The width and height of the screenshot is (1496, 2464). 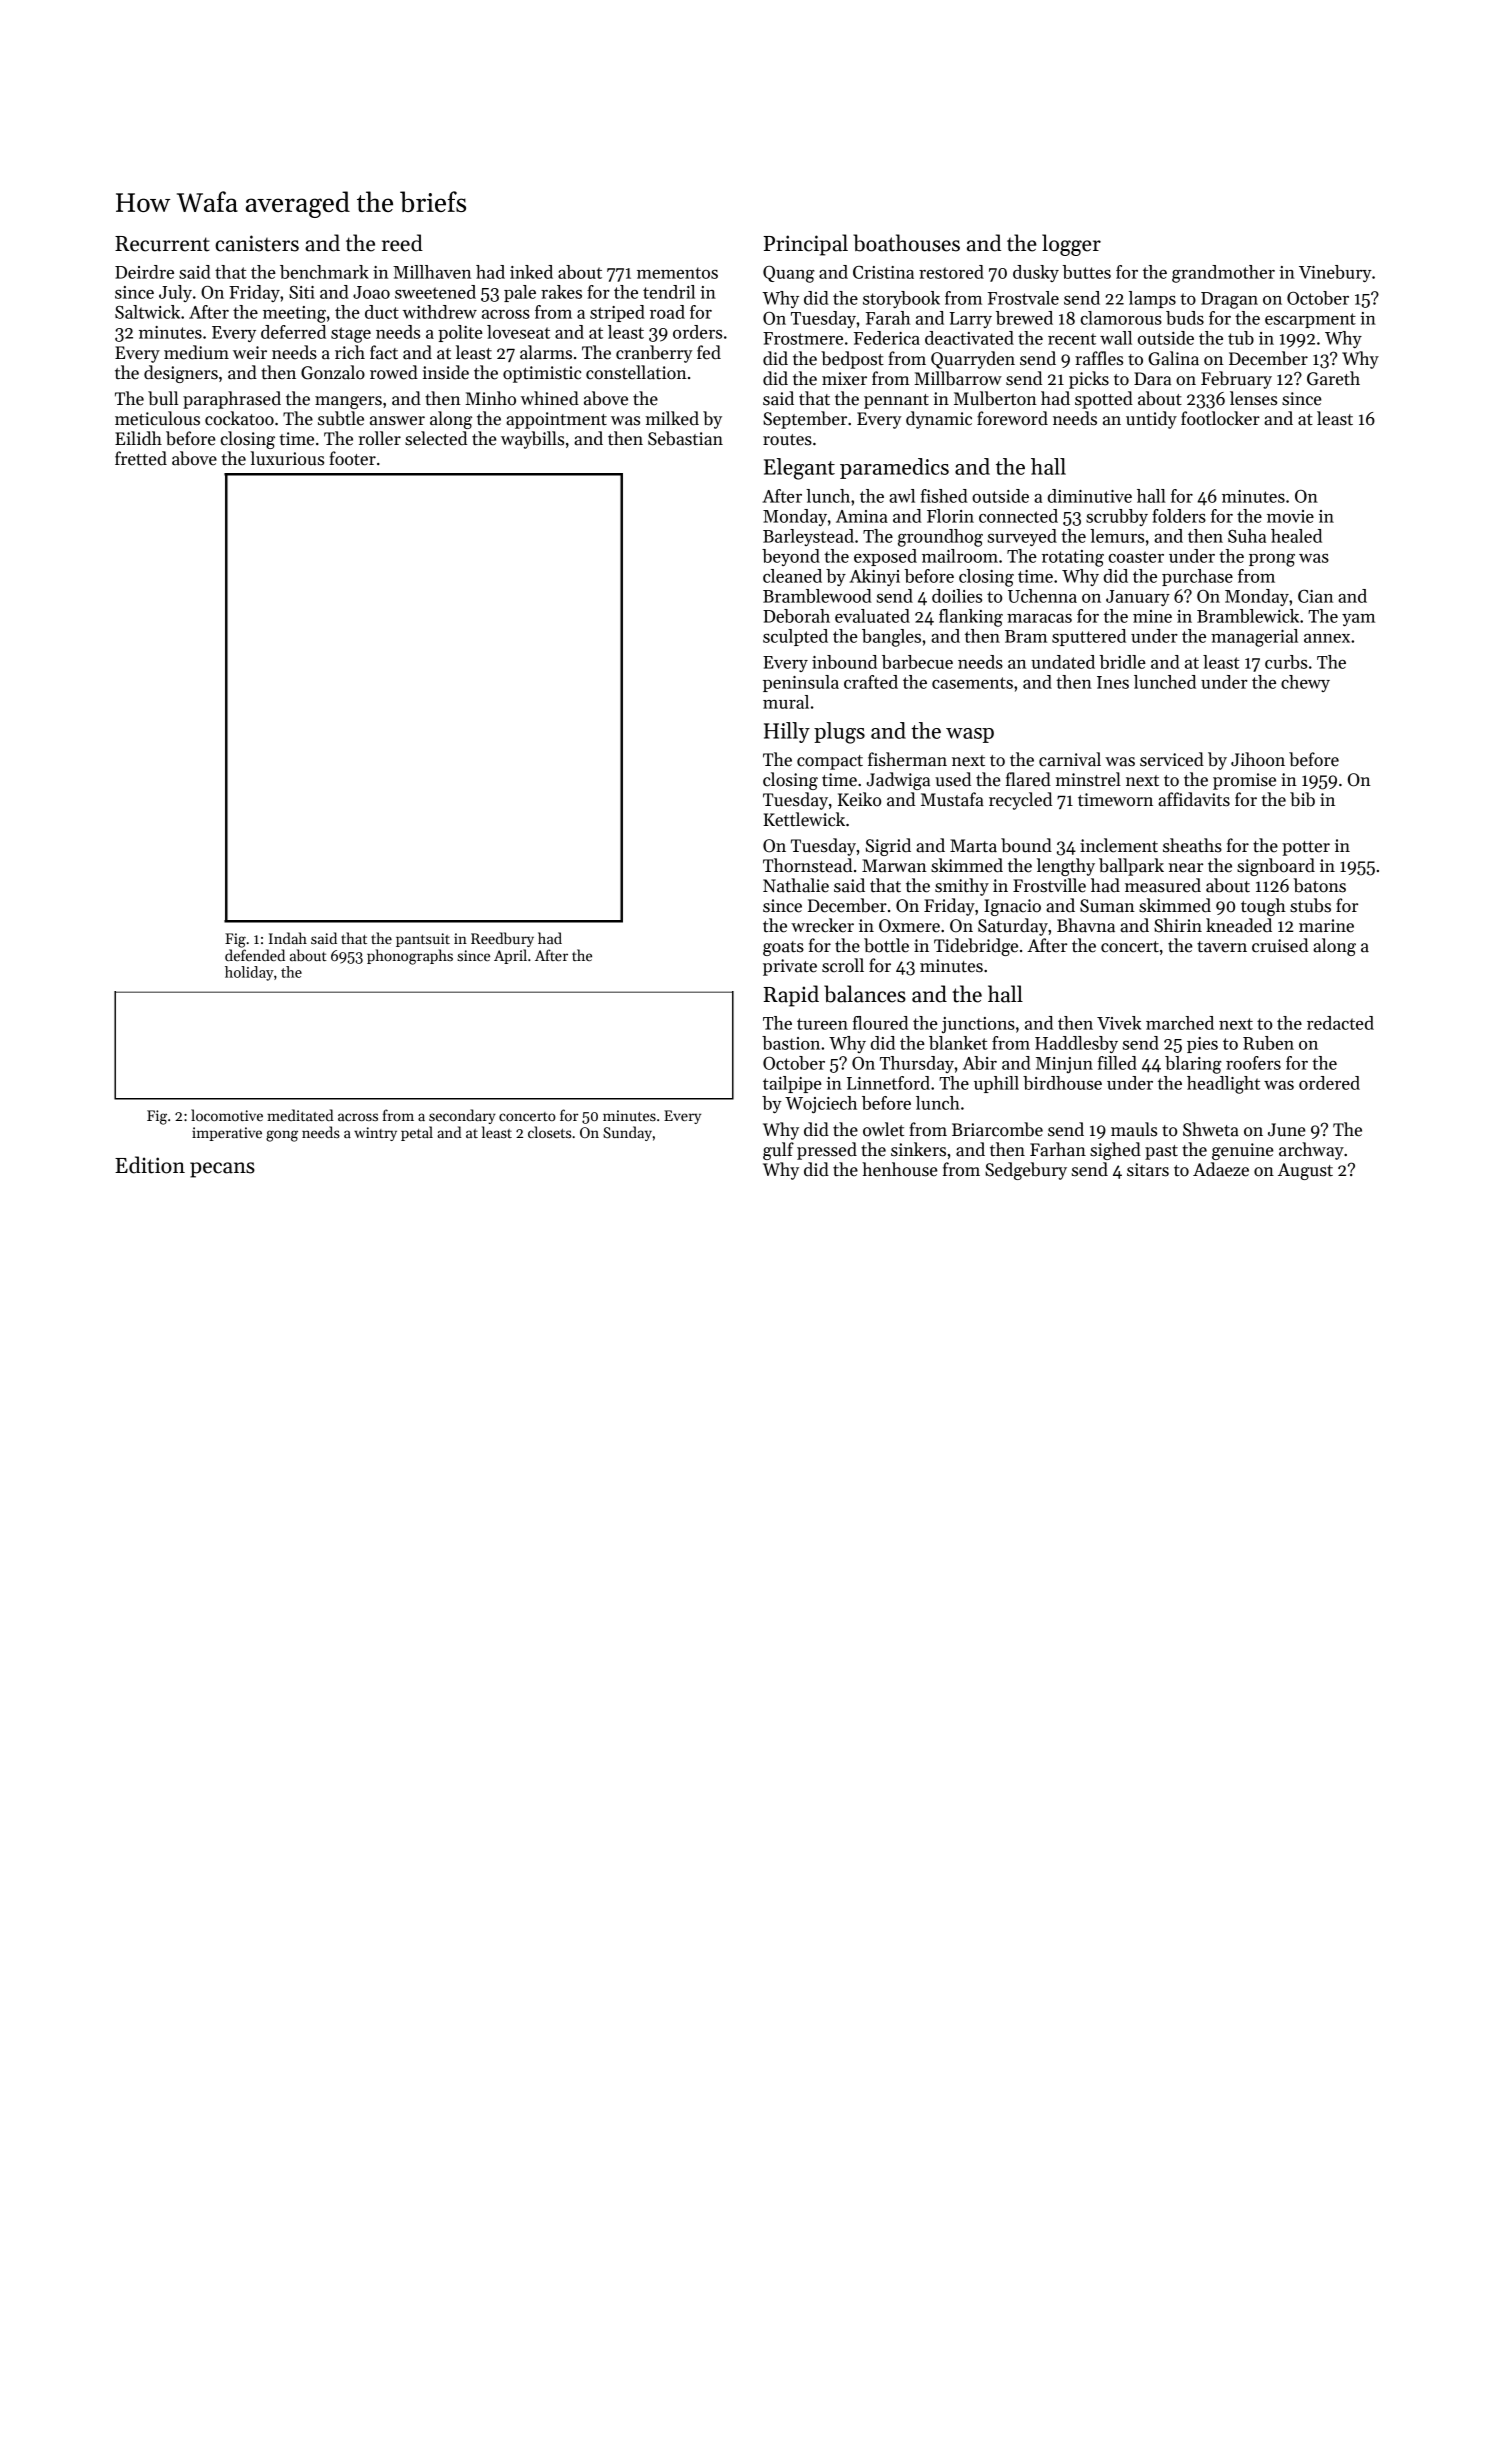 What do you see at coordinates (795, 637) in the screenshot?
I see `sculpted` at bounding box center [795, 637].
